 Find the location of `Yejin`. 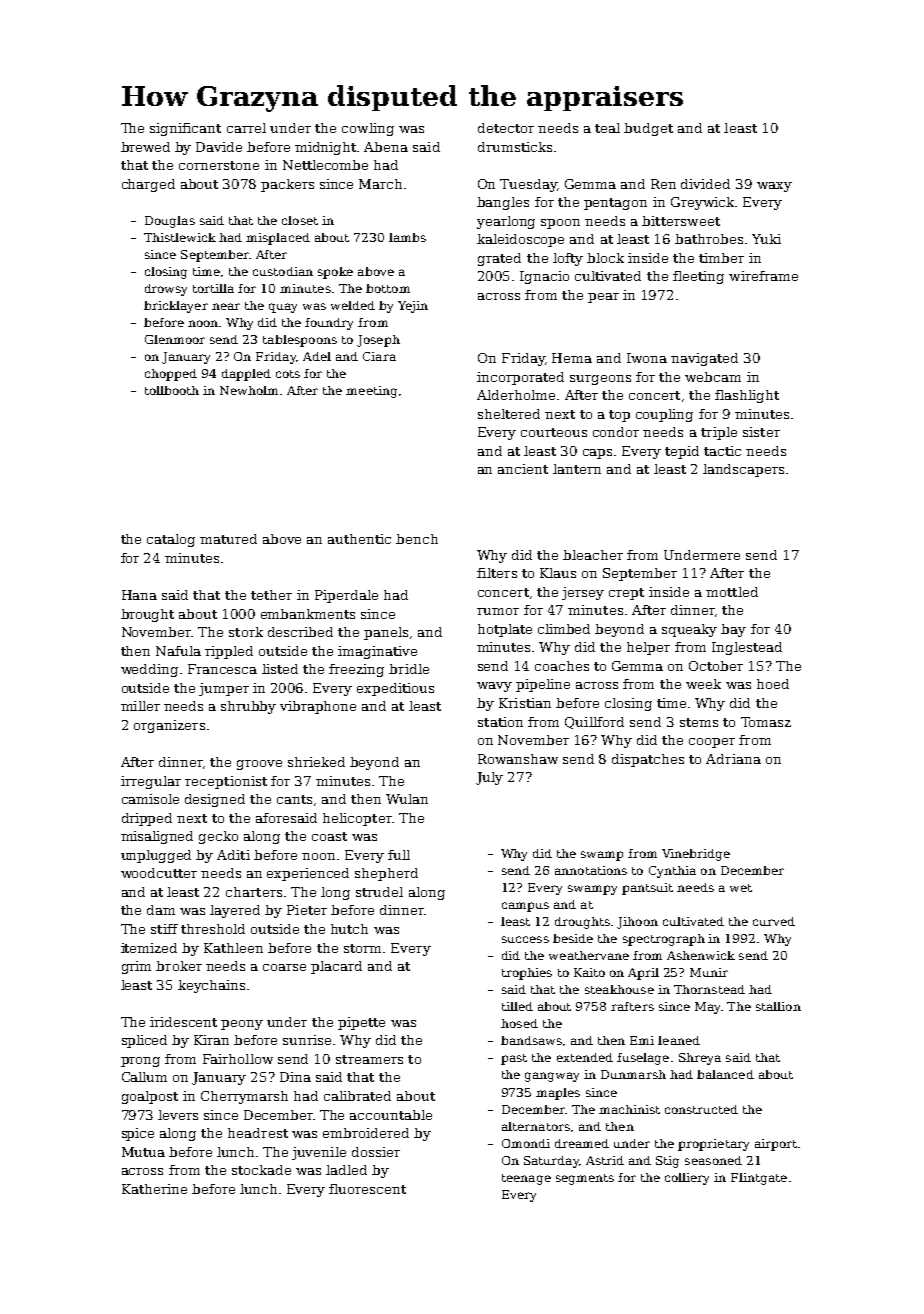

Yejin is located at coordinates (413, 307).
